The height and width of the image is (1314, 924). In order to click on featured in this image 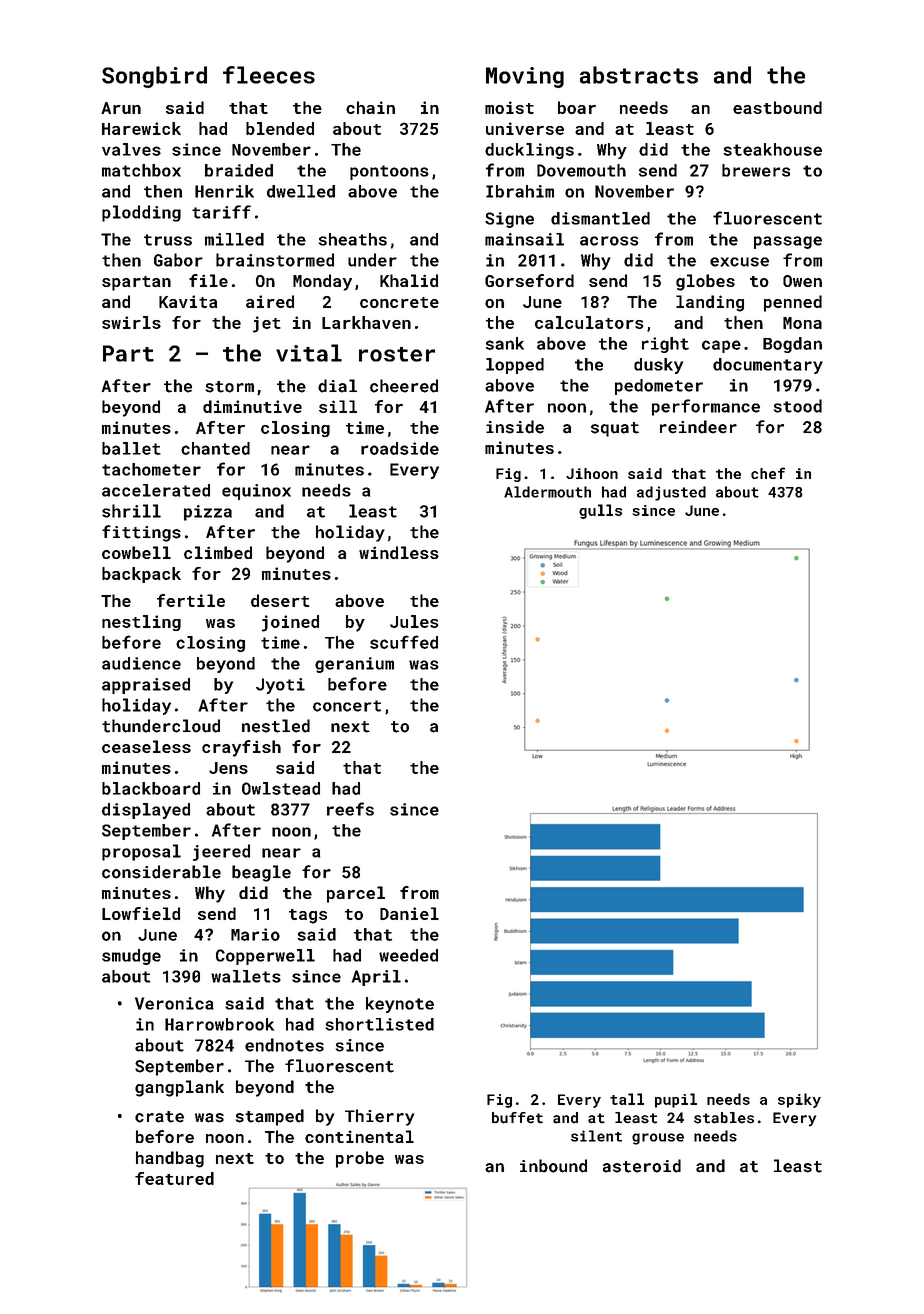, I will do `click(174, 1178)`.
